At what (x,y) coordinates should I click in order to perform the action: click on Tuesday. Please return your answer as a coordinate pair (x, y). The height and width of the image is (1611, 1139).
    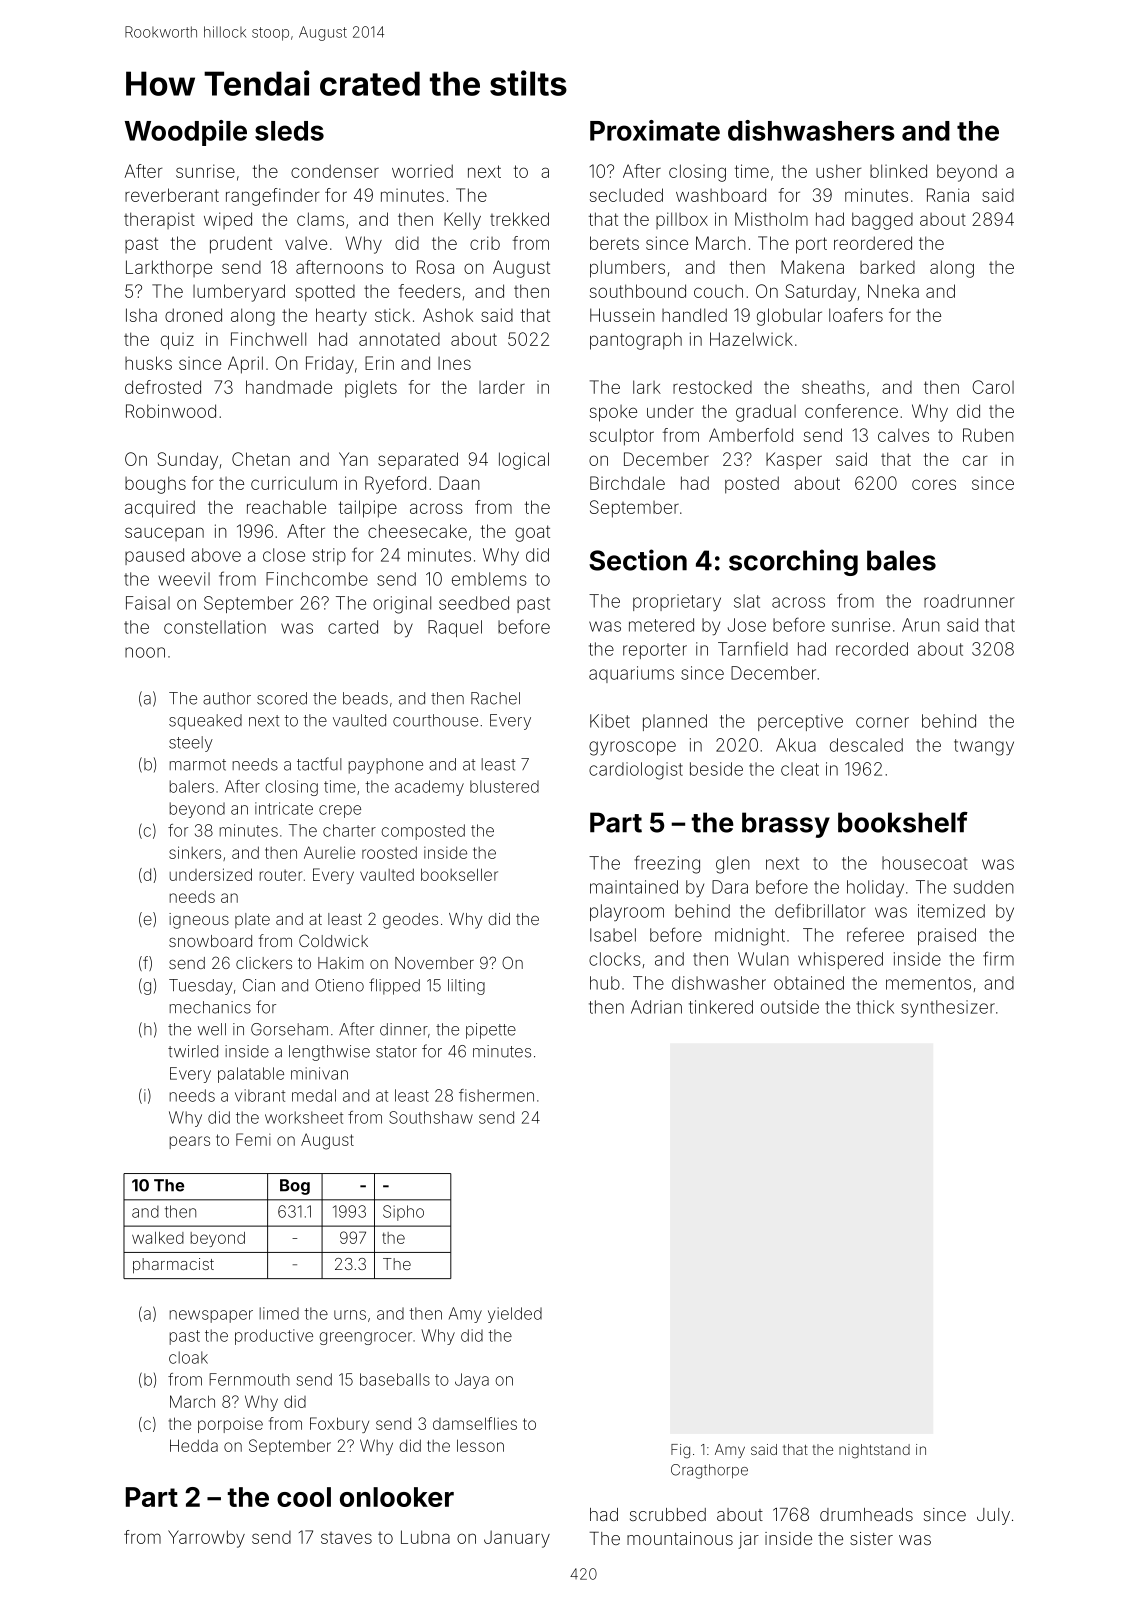
    Looking at the image, I should click on (201, 987).
